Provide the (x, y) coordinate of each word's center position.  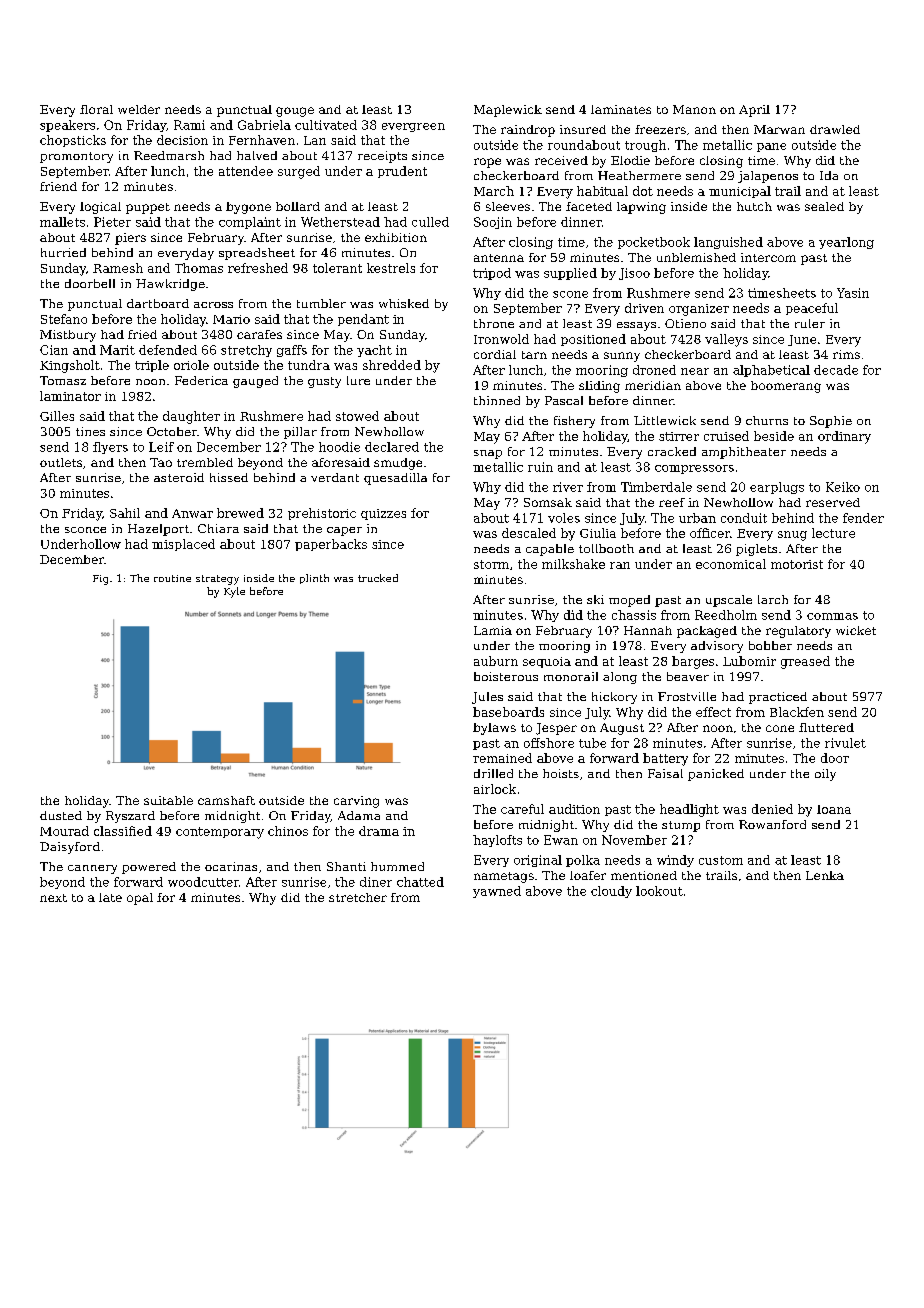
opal (140, 899)
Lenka (825, 875)
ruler (810, 323)
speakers (67, 126)
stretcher (358, 897)
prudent (402, 172)
